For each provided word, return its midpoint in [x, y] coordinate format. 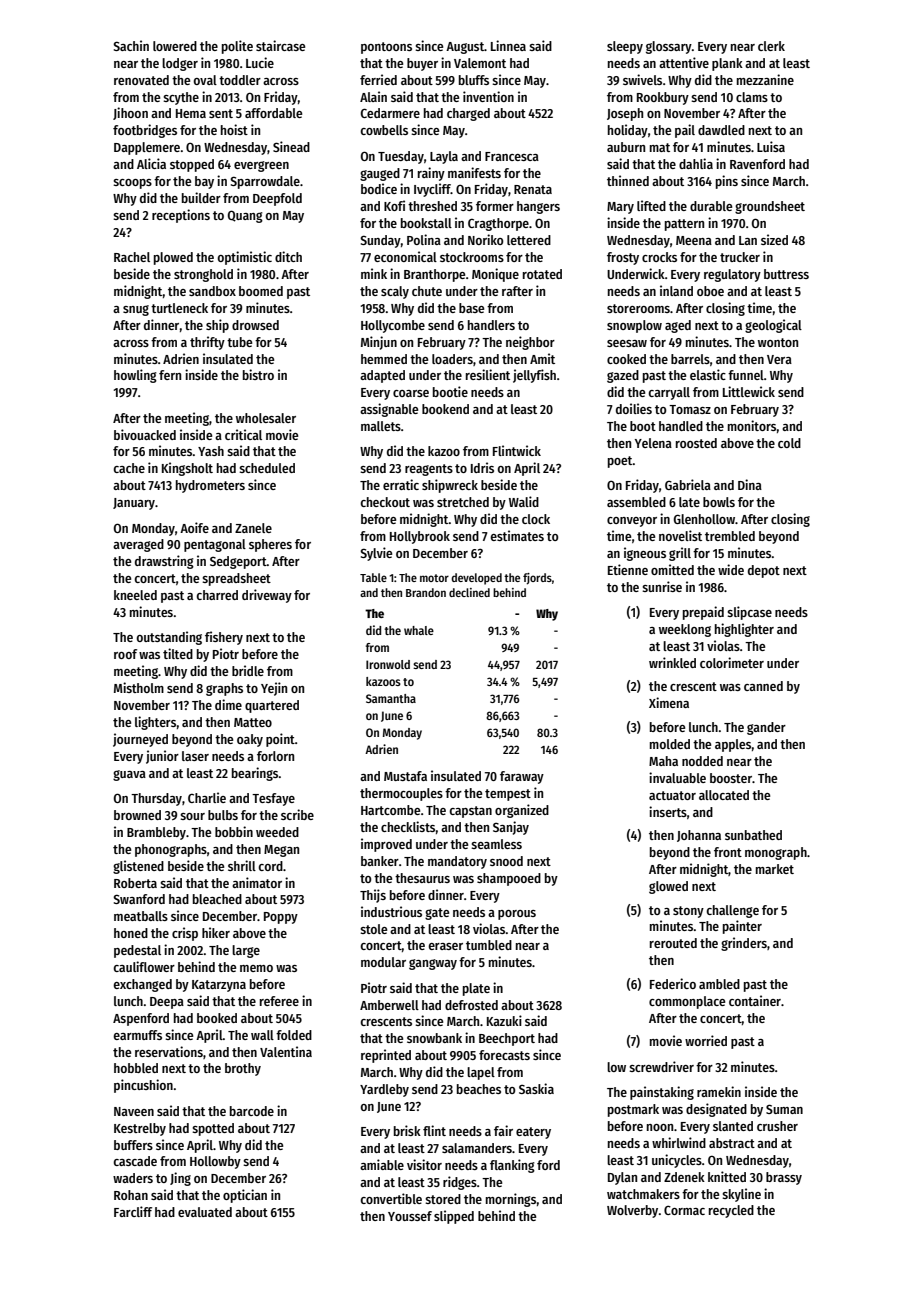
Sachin [131, 45]
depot [764, 571]
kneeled [135, 595]
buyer [422, 64]
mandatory [457, 862]
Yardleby [384, 1090]
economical [405, 256]
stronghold [203, 275]
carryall [669, 393]
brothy [243, 1069]
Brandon [426, 592]
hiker [216, 932]
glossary [669, 47]
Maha [663, 761]
